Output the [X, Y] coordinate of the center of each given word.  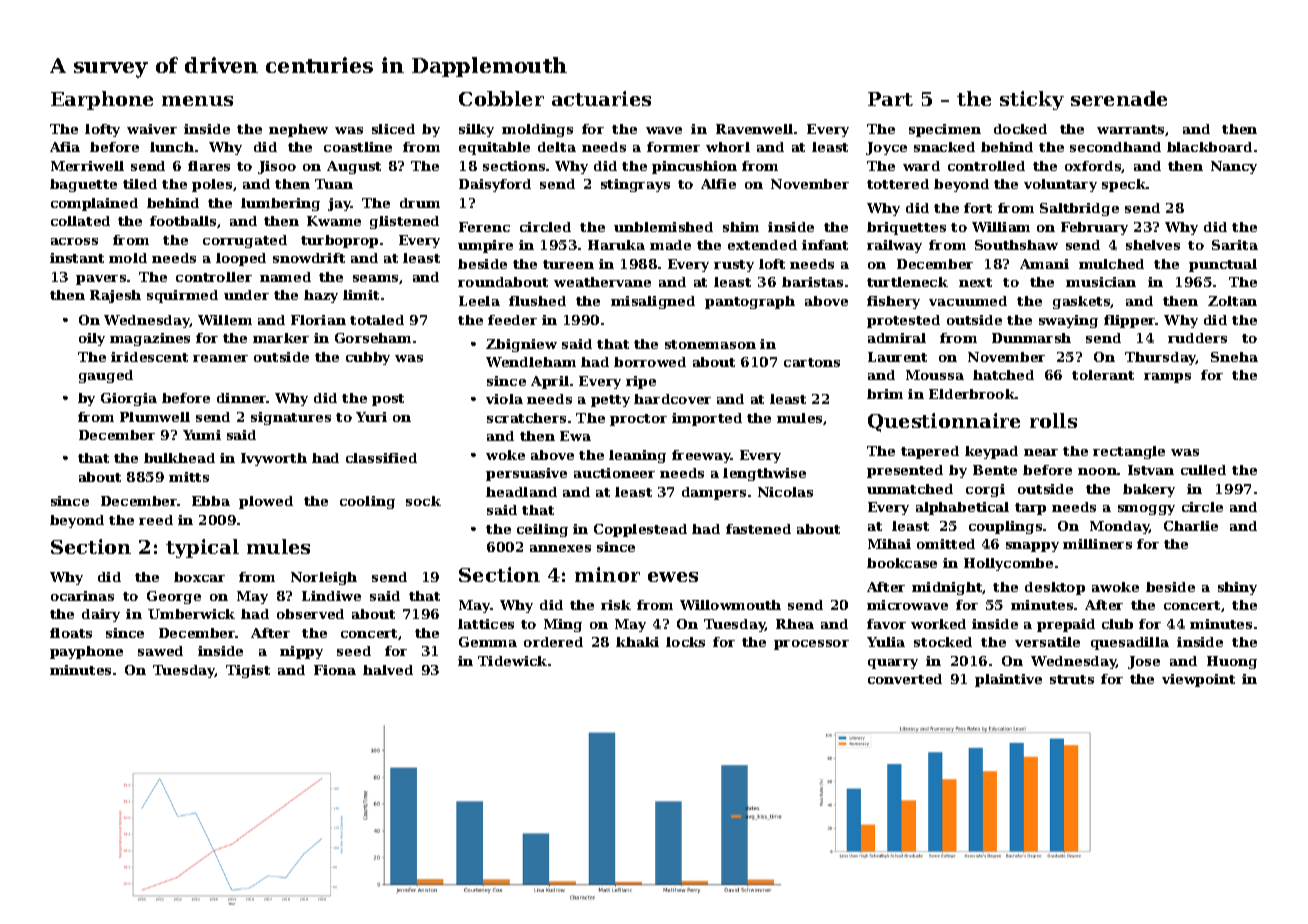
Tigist [248, 671]
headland [521, 492]
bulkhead [179, 458]
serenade [1119, 98]
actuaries [601, 98]
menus [197, 101]
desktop [1055, 588]
